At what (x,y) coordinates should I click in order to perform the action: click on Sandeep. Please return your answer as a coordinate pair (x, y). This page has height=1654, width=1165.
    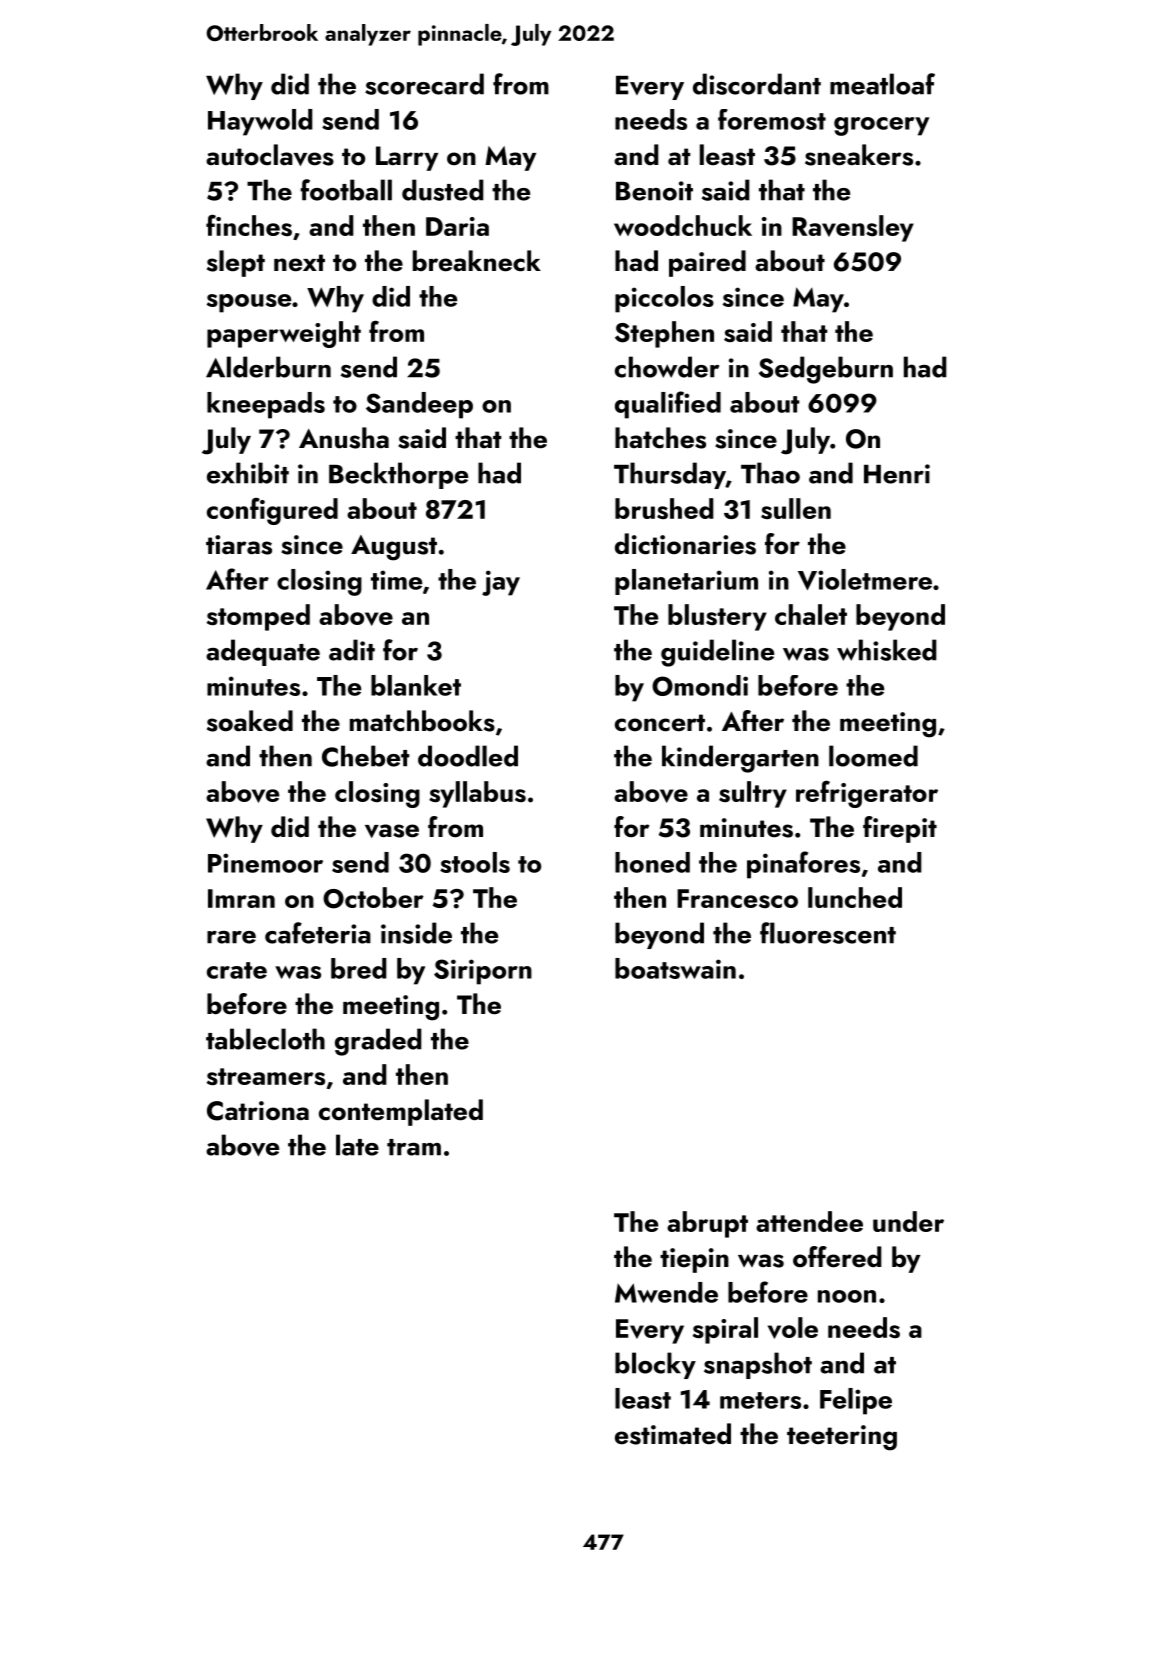
    Looking at the image, I should click on (419, 405).
